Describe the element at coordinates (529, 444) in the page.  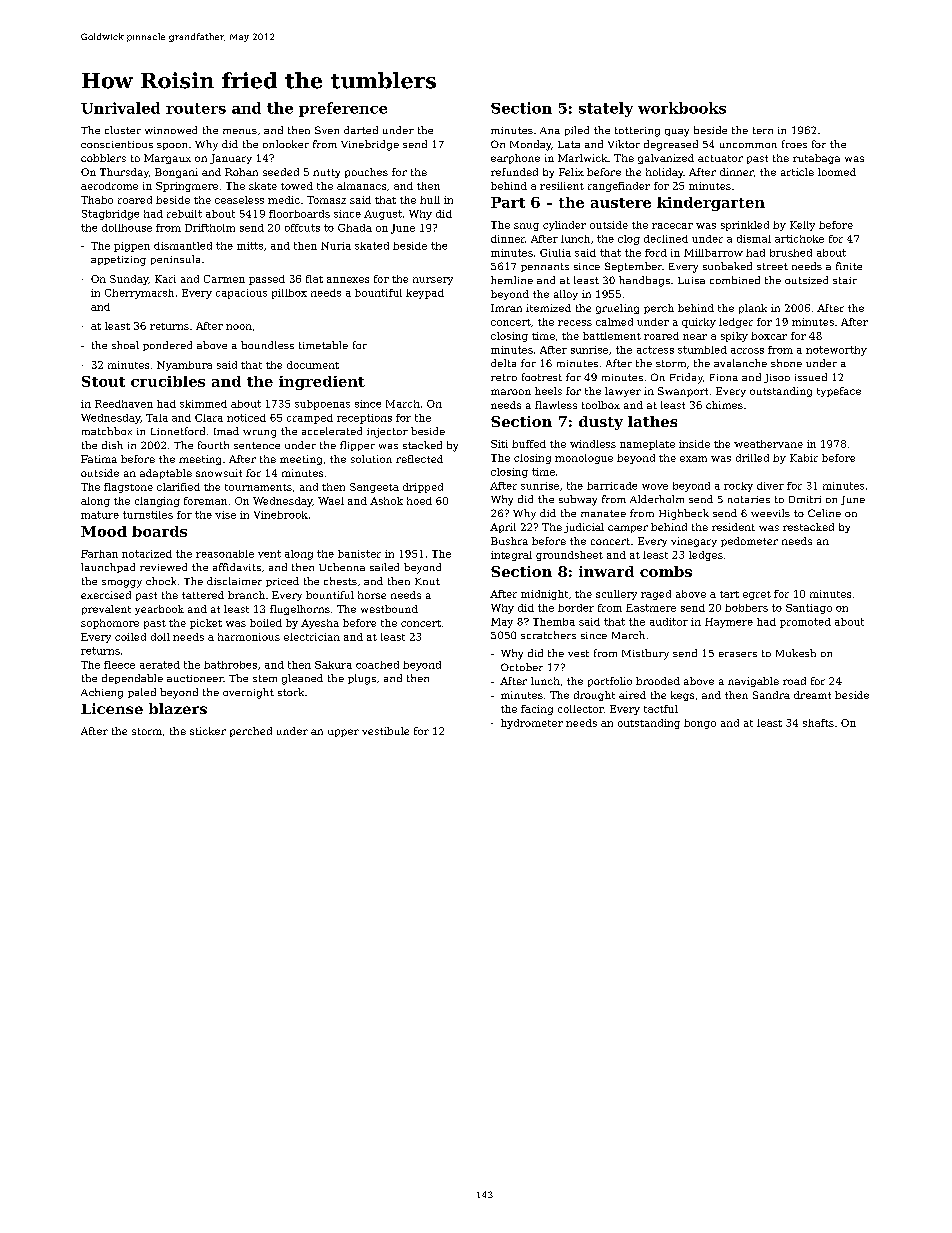
I see `buffed` at that location.
